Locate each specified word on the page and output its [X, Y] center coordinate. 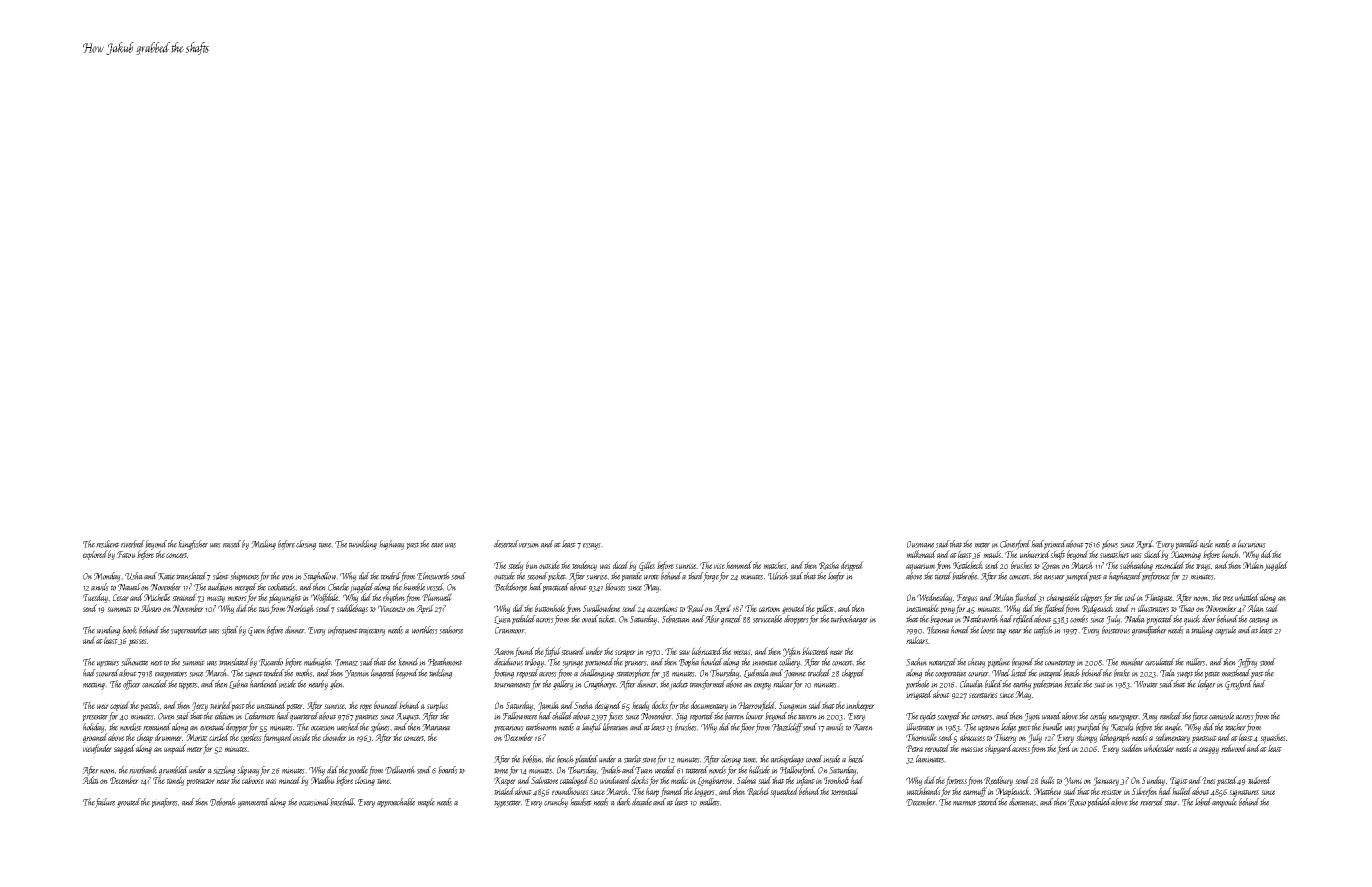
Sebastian [676, 619]
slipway [248, 771]
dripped [852, 566]
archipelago [787, 760]
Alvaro [151, 608]
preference [1156, 577]
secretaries [983, 695]
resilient [107, 544]
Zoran [1051, 566]
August [407, 717]
